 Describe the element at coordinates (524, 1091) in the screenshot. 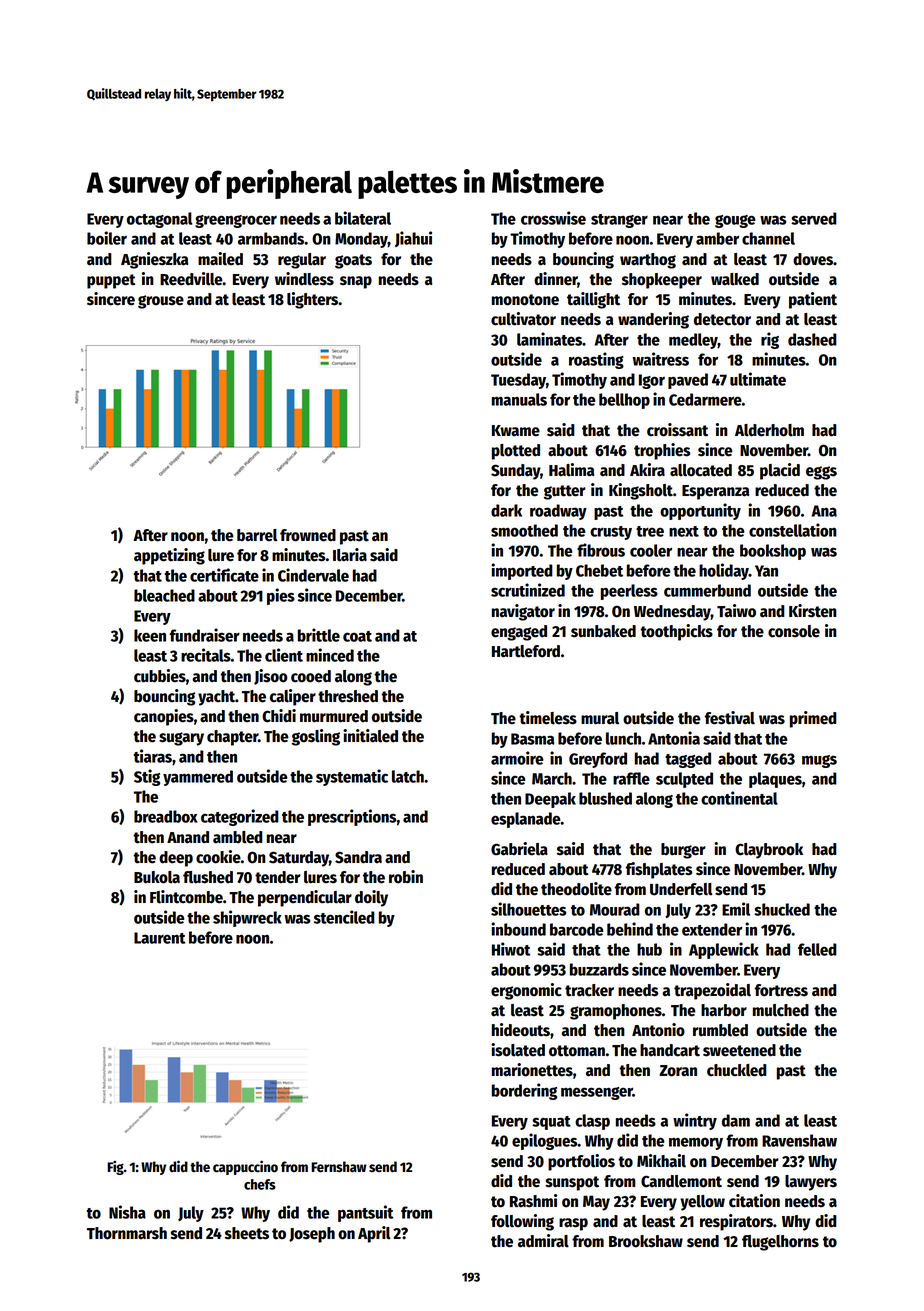

I see `bordering` at that location.
